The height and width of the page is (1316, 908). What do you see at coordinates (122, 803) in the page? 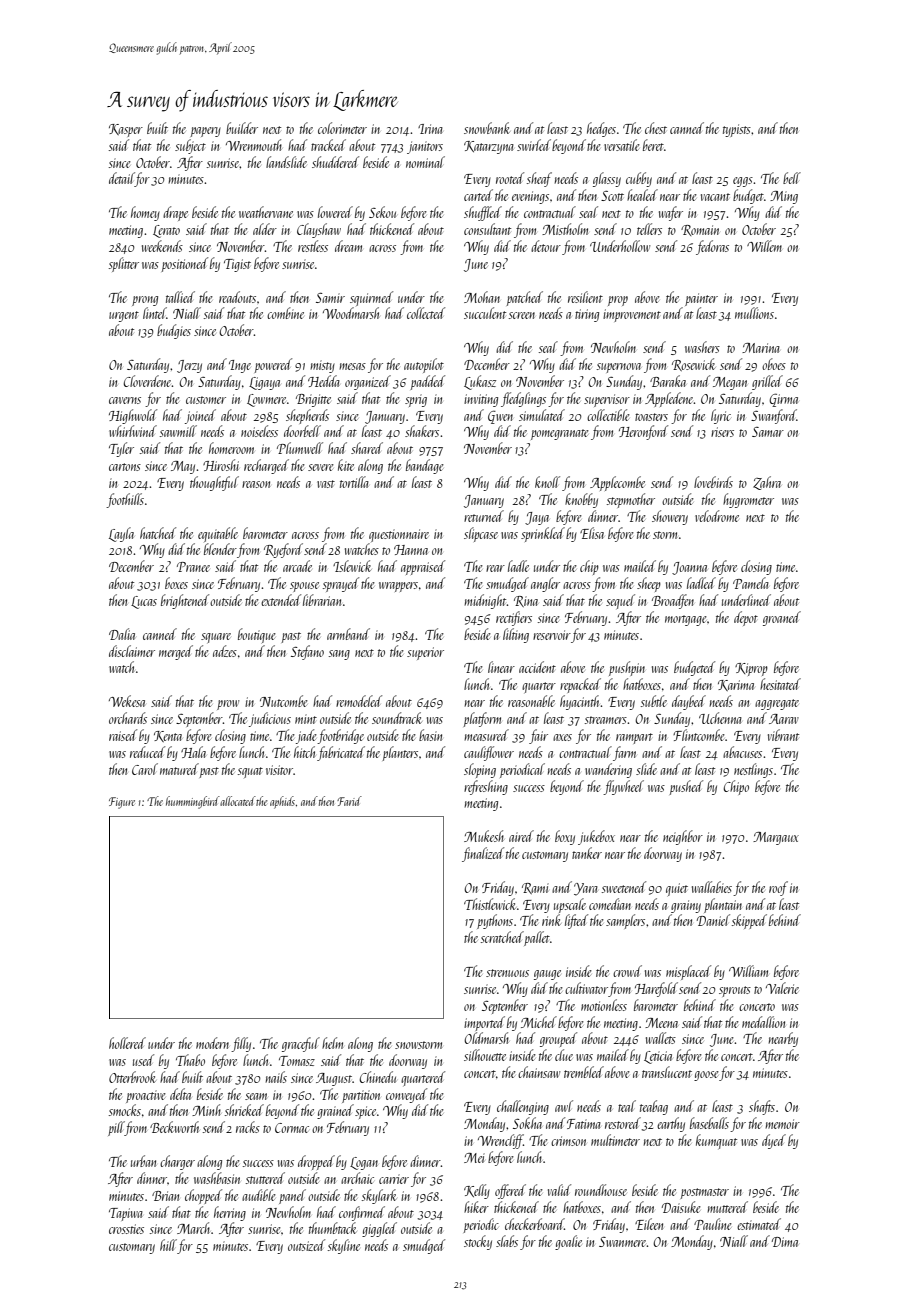
I see `Figure` at bounding box center [122, 803].
